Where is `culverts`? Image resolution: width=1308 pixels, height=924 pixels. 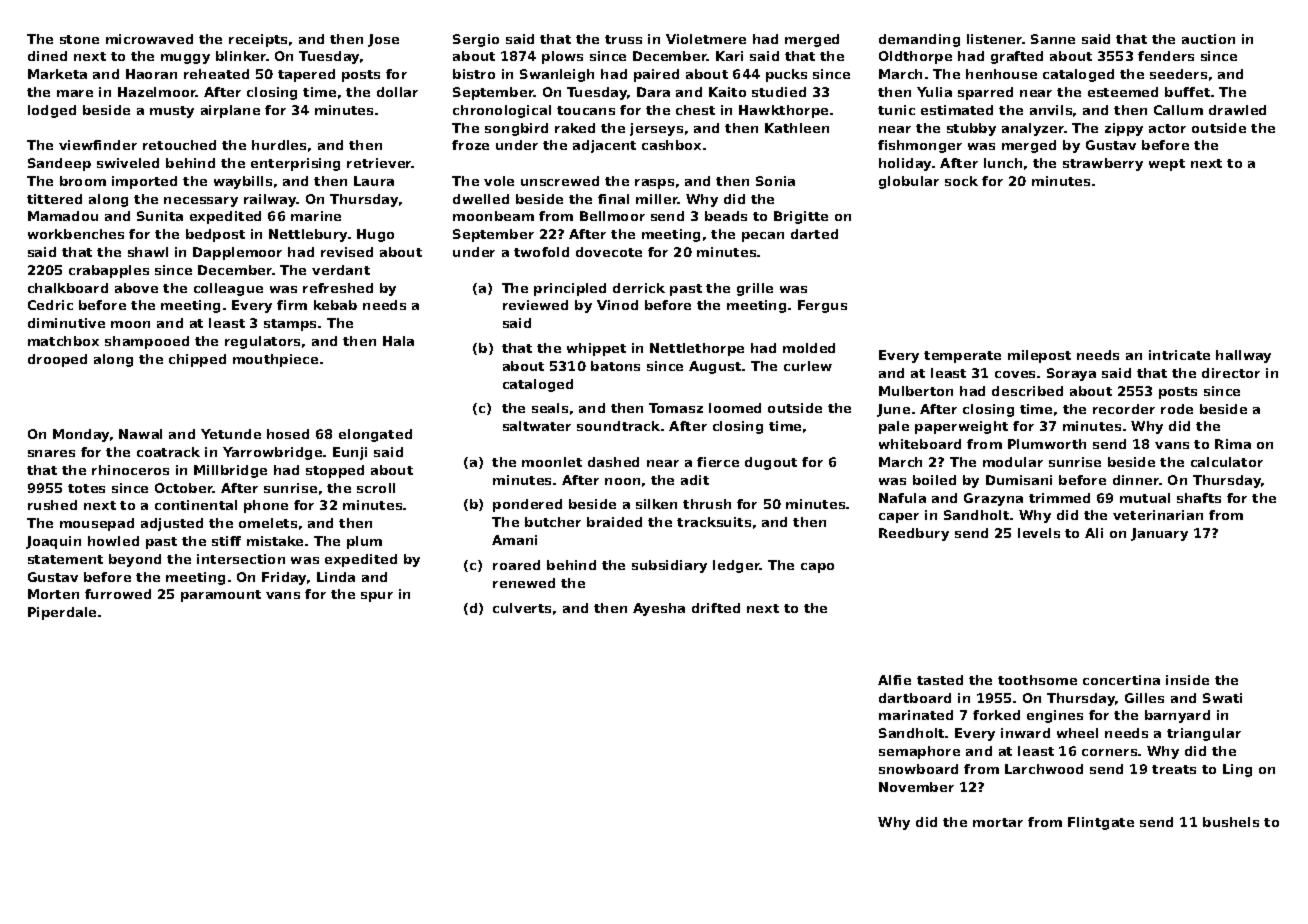 culverts is located at coordinates (522, 608).
